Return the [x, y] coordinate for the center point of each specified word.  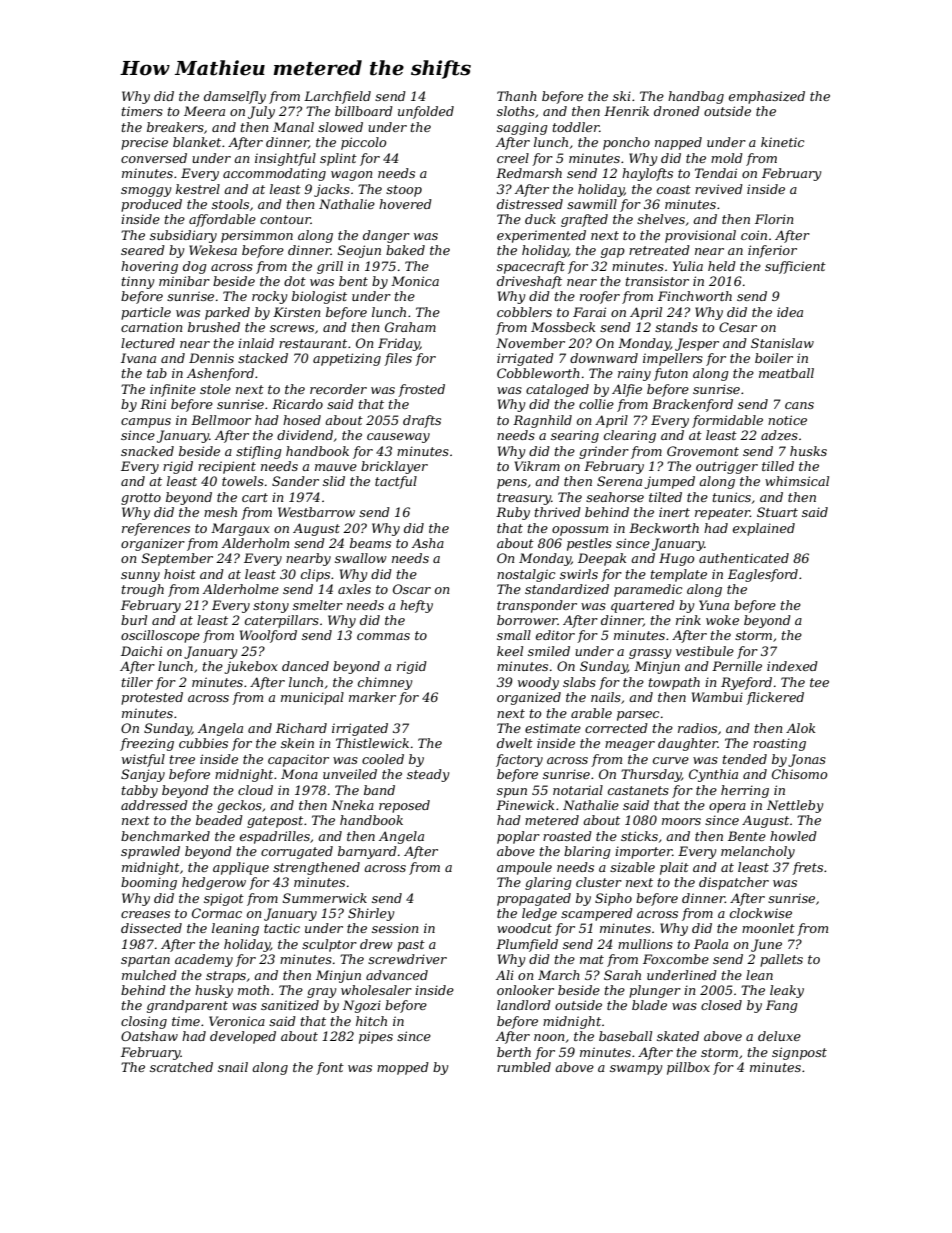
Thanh [517, 96]
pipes [376, 1037]
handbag [696, 97]
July [261, 112]
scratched [181, 1067]
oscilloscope [160, 636]
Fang [782, 1006]
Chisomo [799, 774]
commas [383, 636]
